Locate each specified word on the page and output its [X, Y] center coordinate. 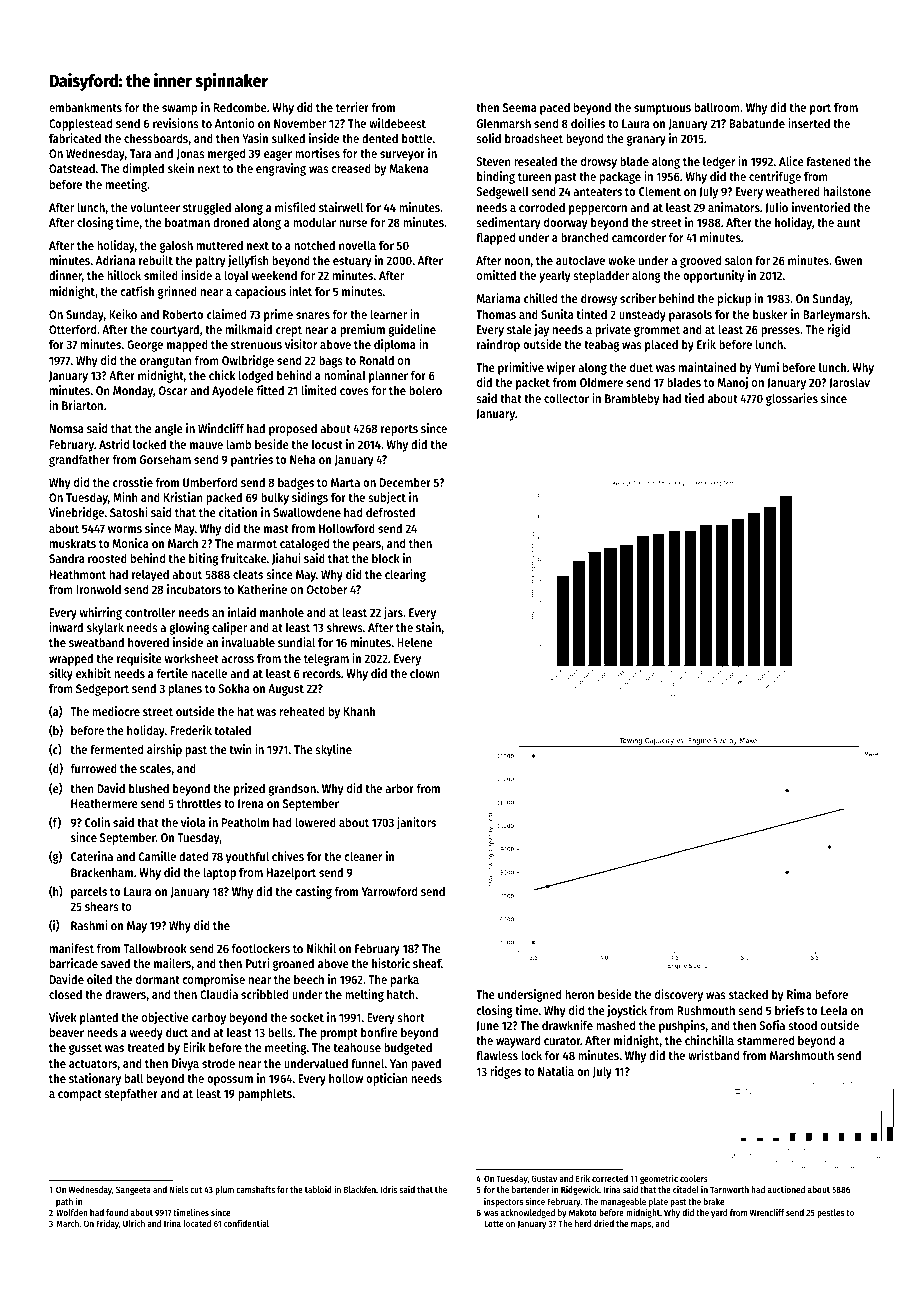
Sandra [67, 558]
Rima [799, 994]
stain [428, 627]
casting [313, 892]
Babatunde [757, 123]
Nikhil [321, 948]
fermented [116, 749]
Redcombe [240, 107]
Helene [415, 642]
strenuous [256, 345]
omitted [496, 275]
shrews [345, 627]
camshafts [255, 1189]
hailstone [847, 191]
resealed [535, 161]
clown [425, 673]
